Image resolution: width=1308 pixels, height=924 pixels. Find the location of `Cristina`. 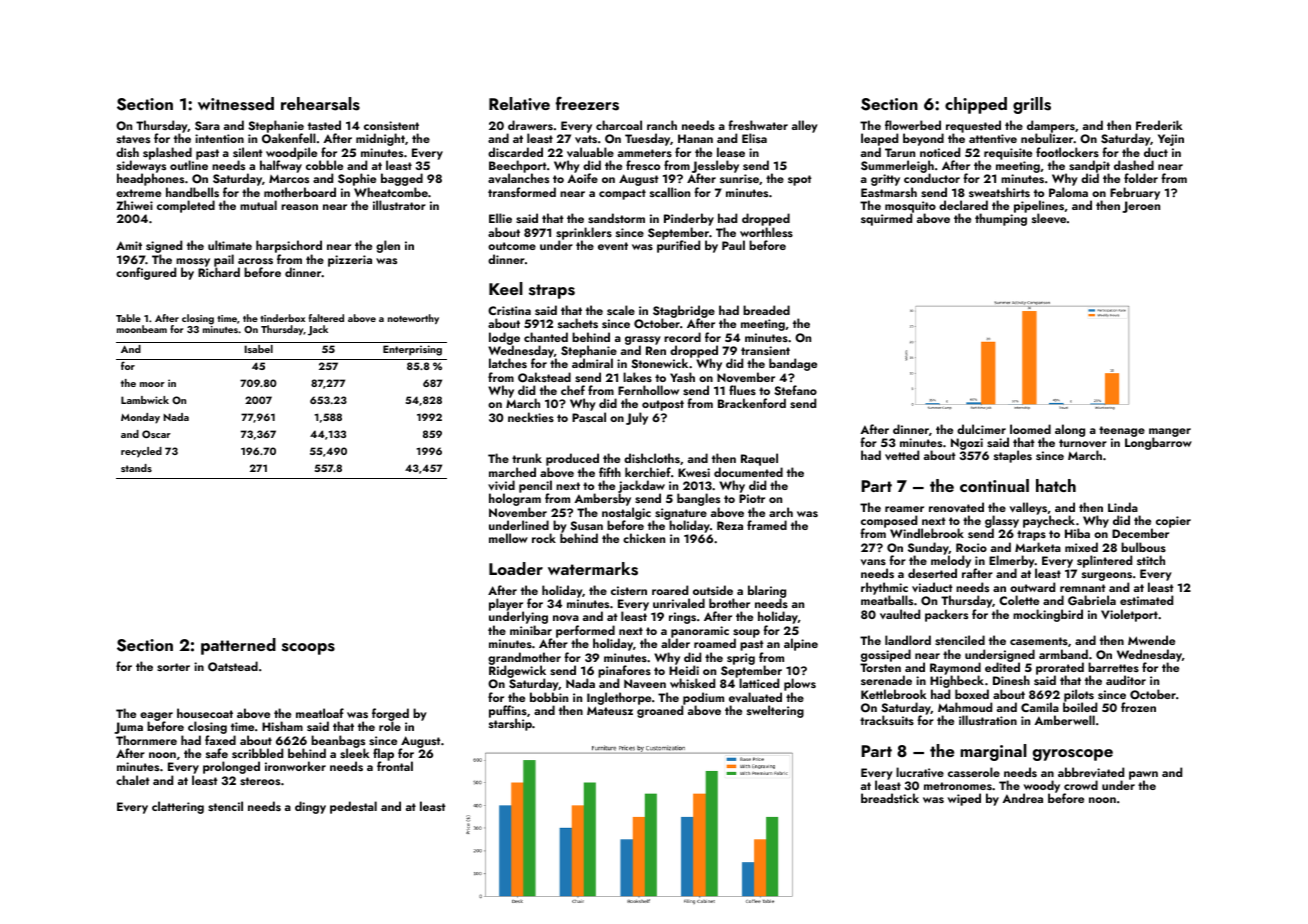

Cristina is located at coordinates (509, 310).
